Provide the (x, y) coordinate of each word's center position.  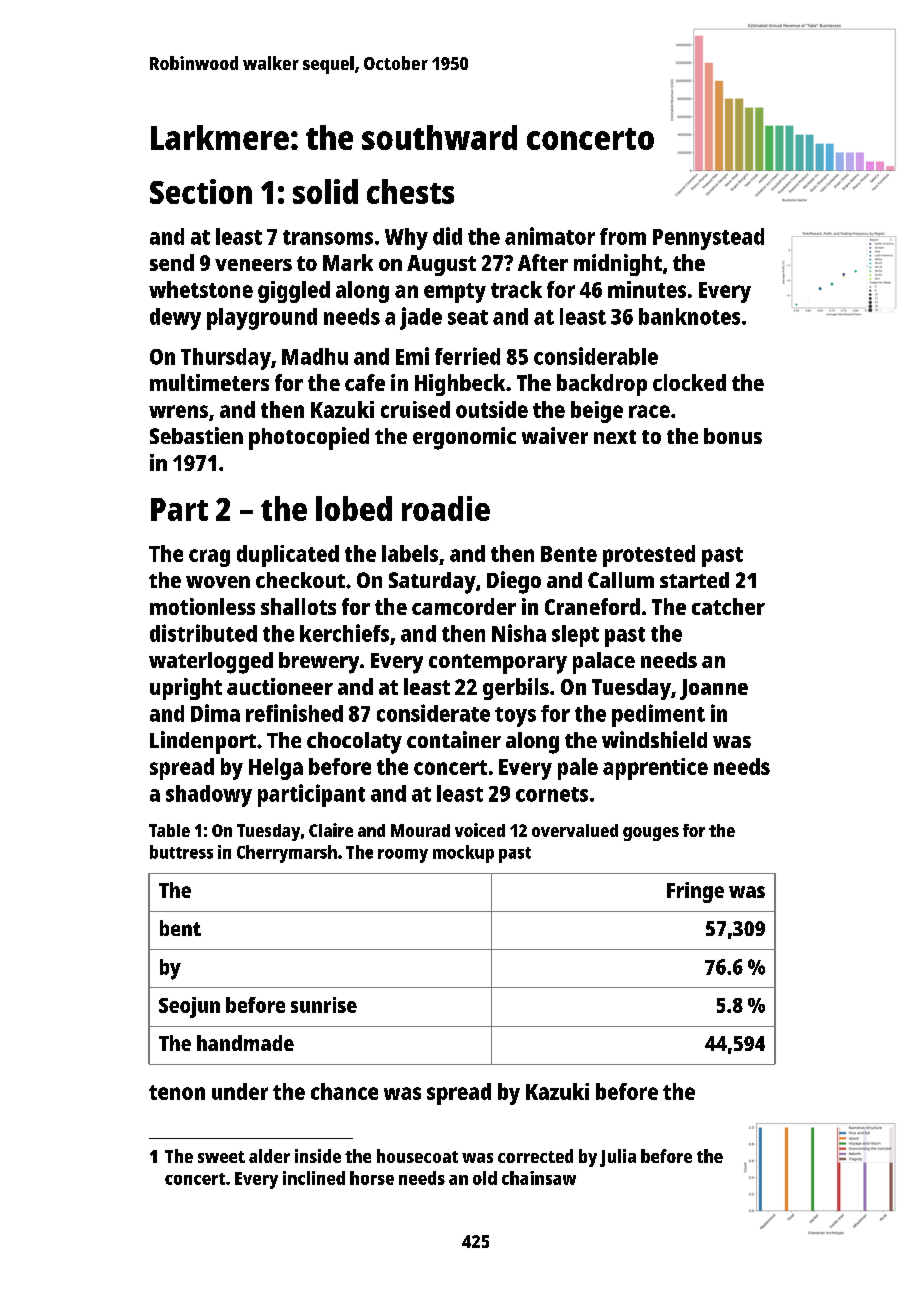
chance (344, 1091)
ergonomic (464, 438)
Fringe (695, 892)
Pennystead (708, 239)
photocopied (309, 438)
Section (201, 191)
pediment (658, 715)
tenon (177, 1092)
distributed (203, 633)
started (694, 580)
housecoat (417, 1156)
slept (575, 636)
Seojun (189, 1007)
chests (410, 191)
